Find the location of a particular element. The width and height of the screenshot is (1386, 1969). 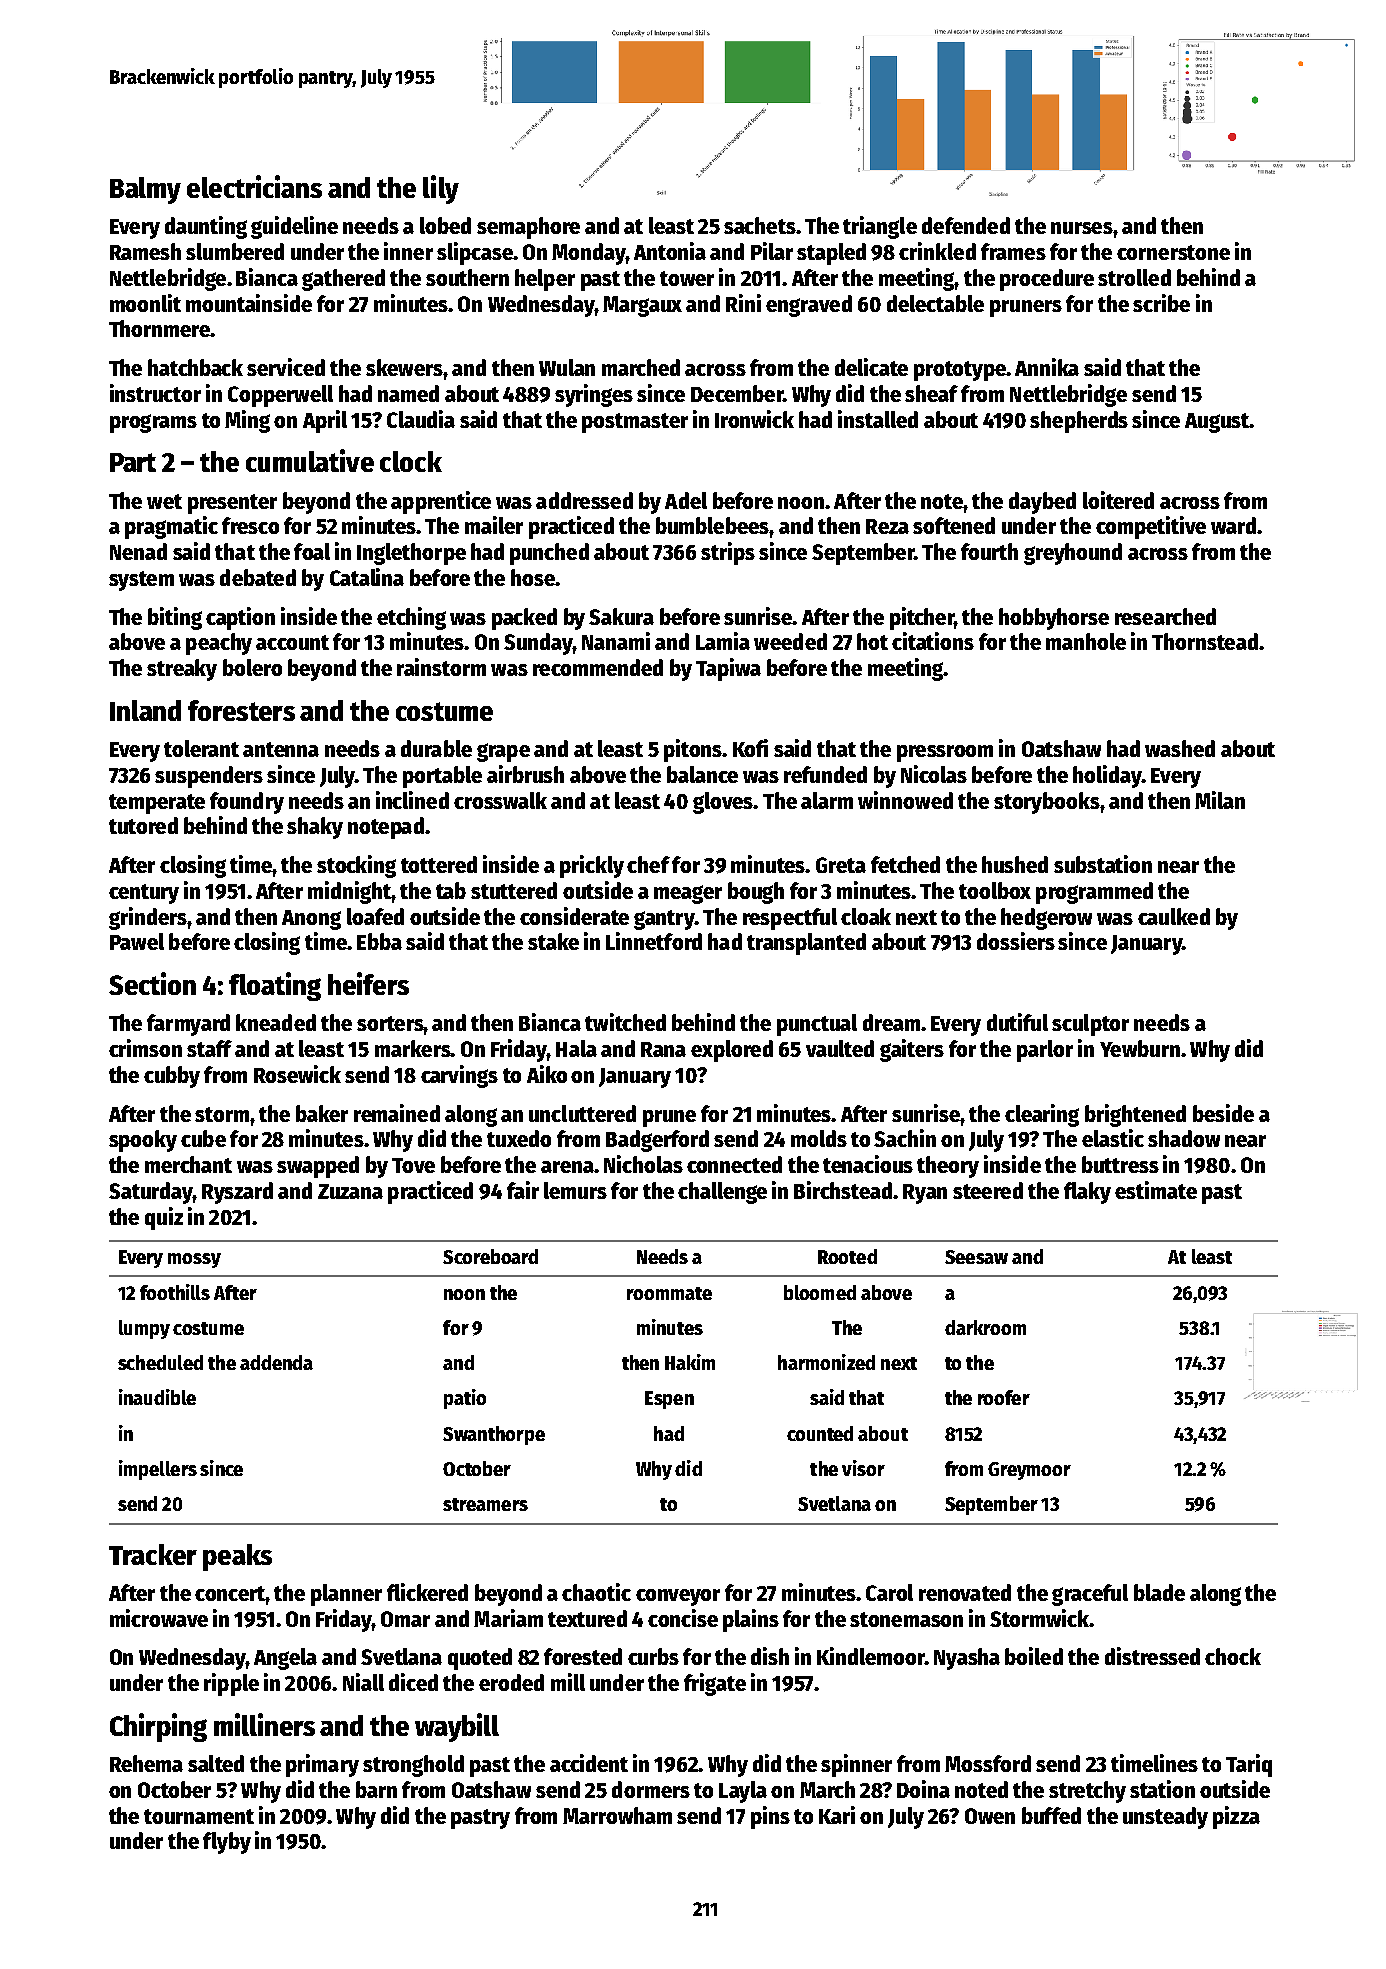

inclined is located at coordinates (412, 800).
